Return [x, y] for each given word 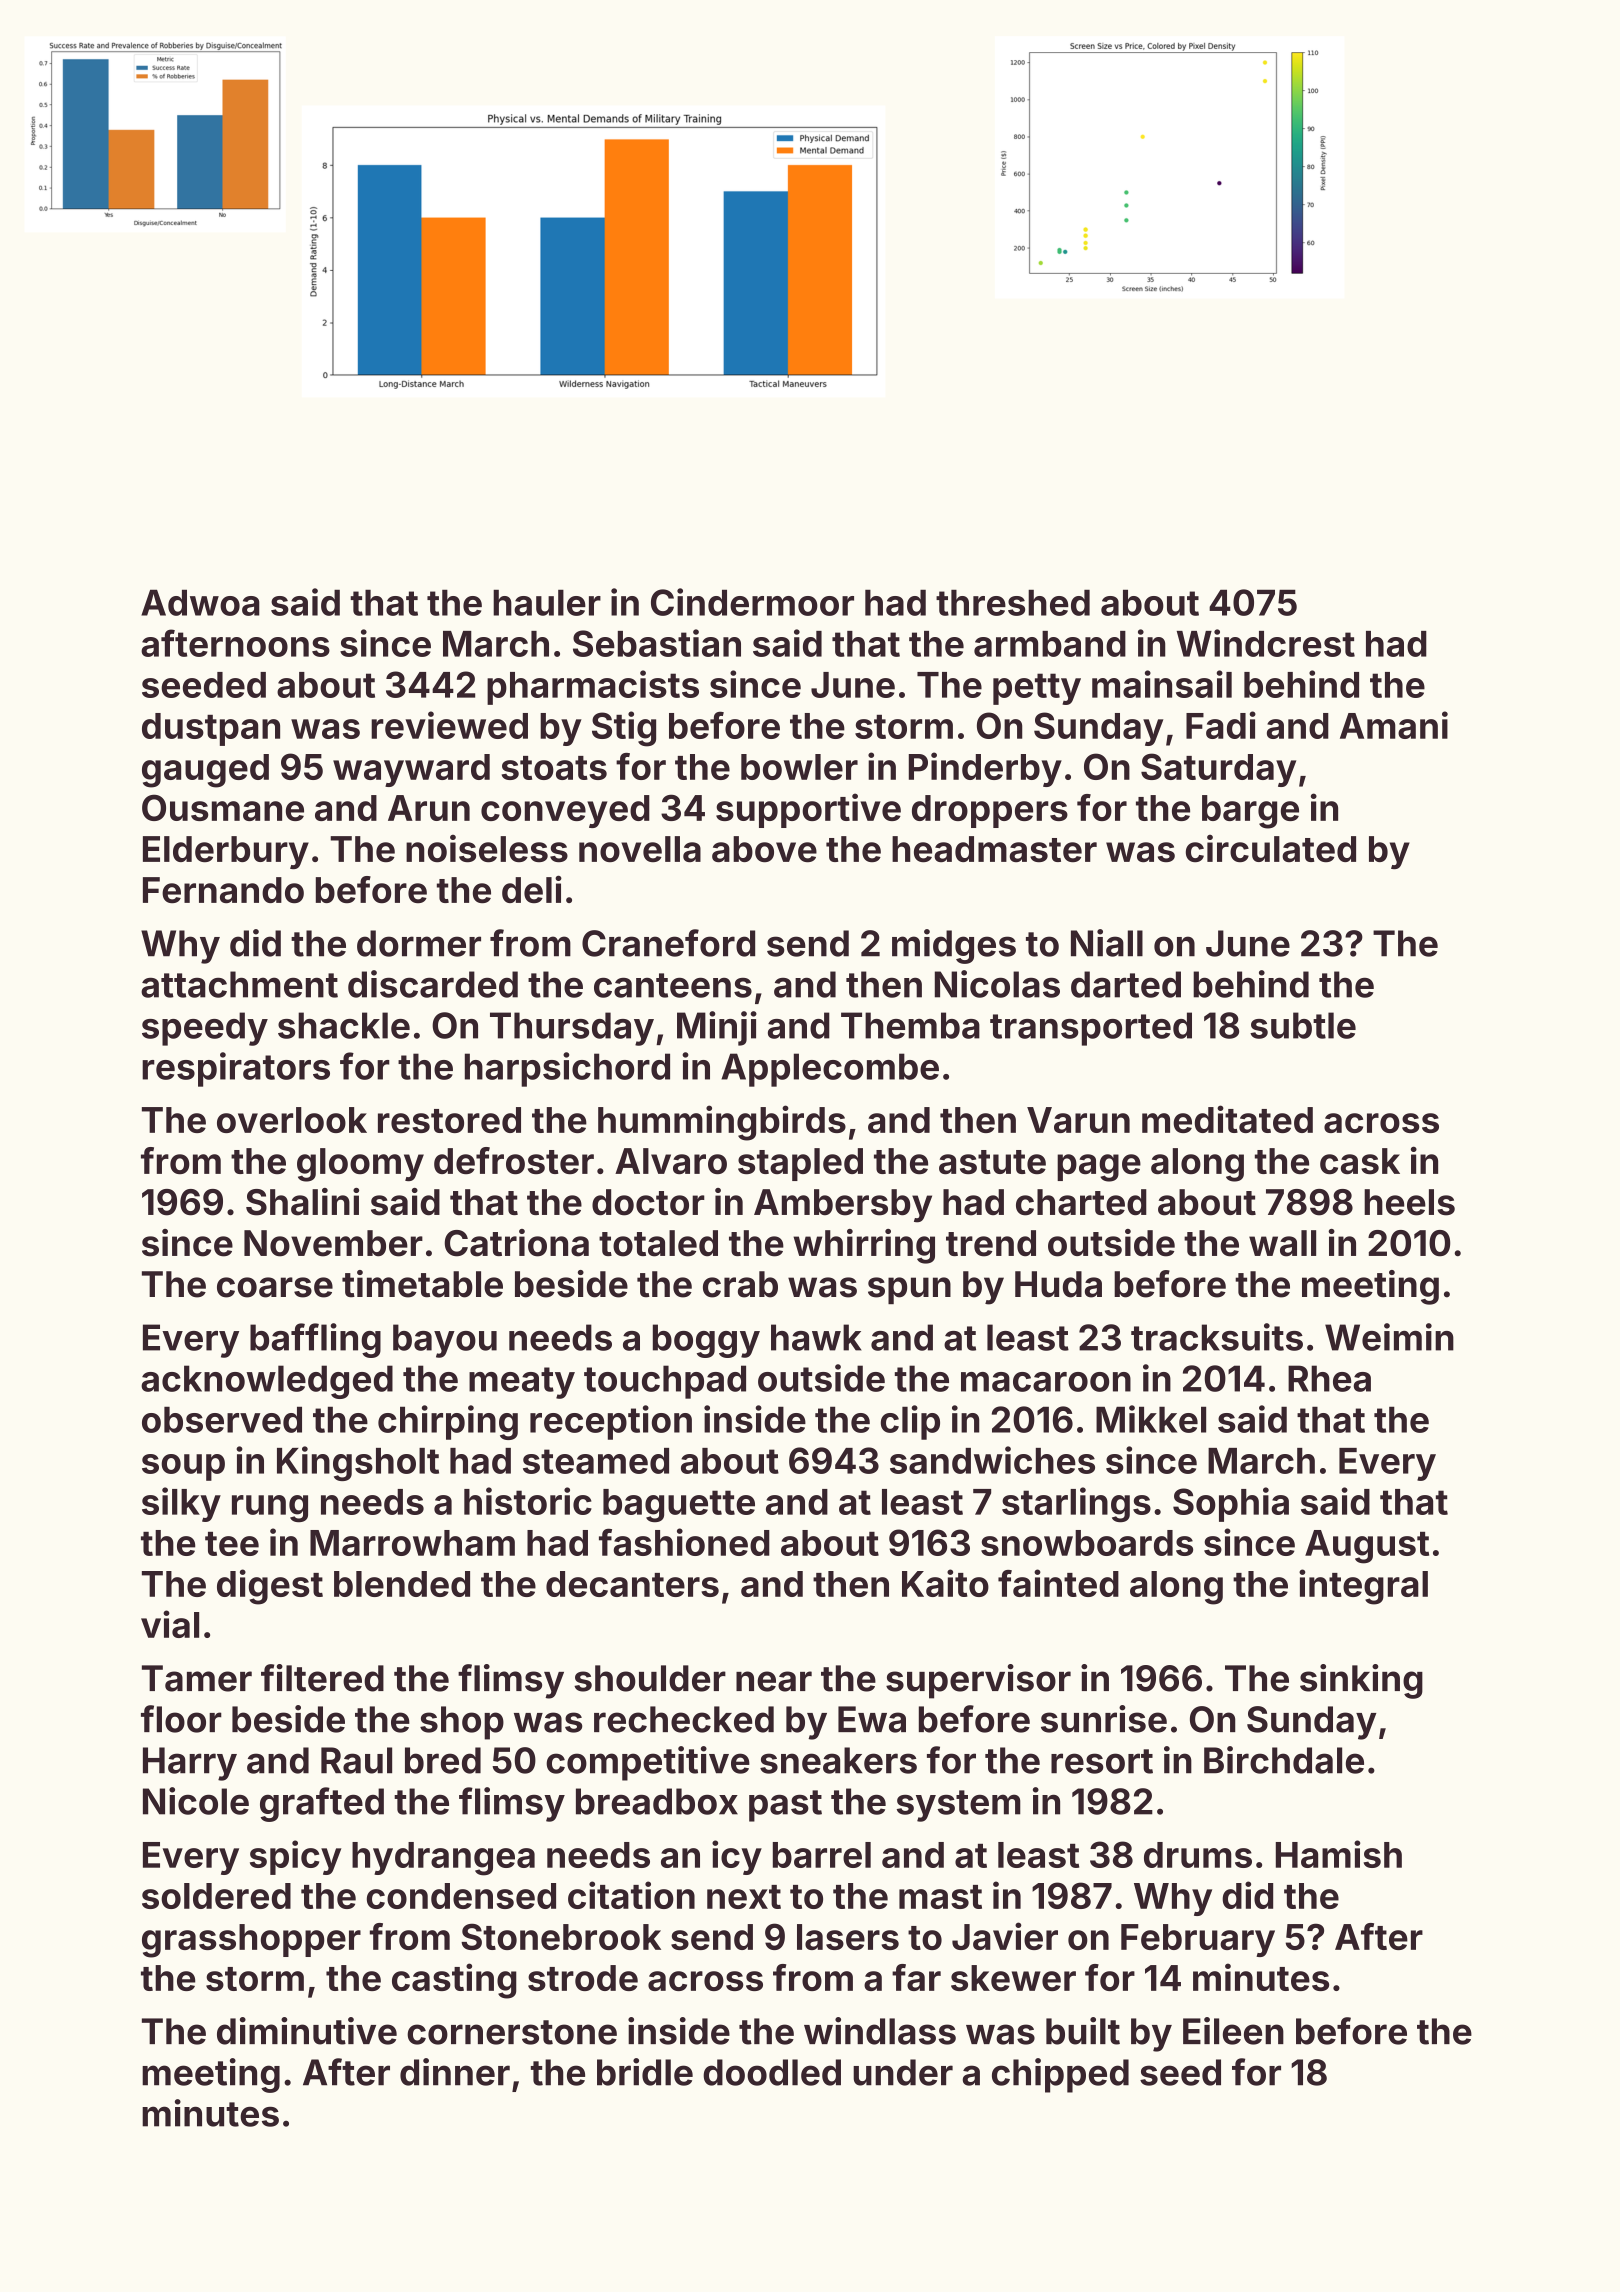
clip [910, 1422]
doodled [772, 2072]
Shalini [302, 1202]
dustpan [211, 729]
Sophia [1231, 1504]
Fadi [1221, 725]
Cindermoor [752, 602]
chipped [1060, 2075]
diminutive [307, 2031]
